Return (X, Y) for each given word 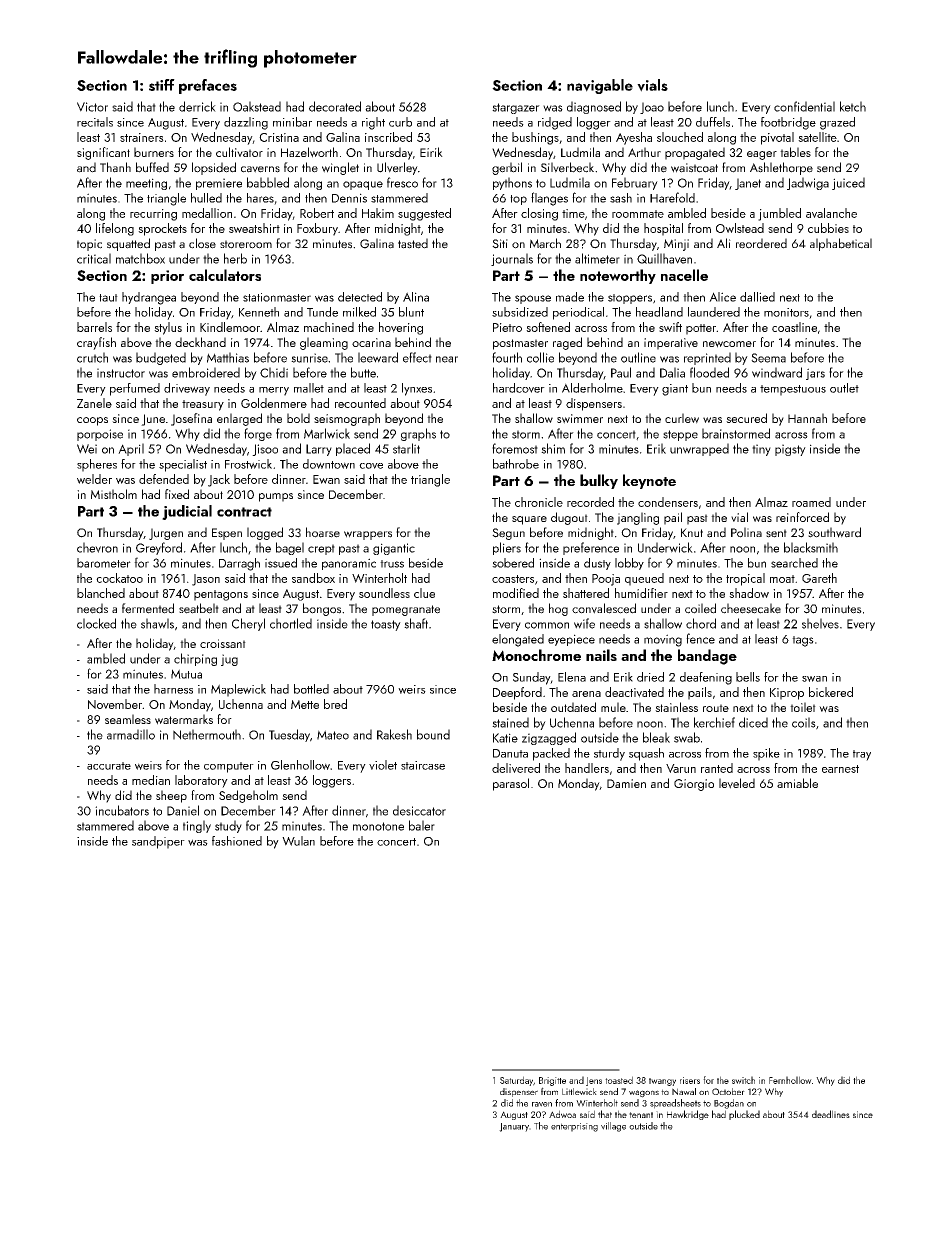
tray (862, 755)
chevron (97, 547)
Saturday (516, 1081)
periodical (578, 313)
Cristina (279, 137)
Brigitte (552, 1081)
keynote (649, 481)
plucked (744, 1115)
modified (516, 593)
